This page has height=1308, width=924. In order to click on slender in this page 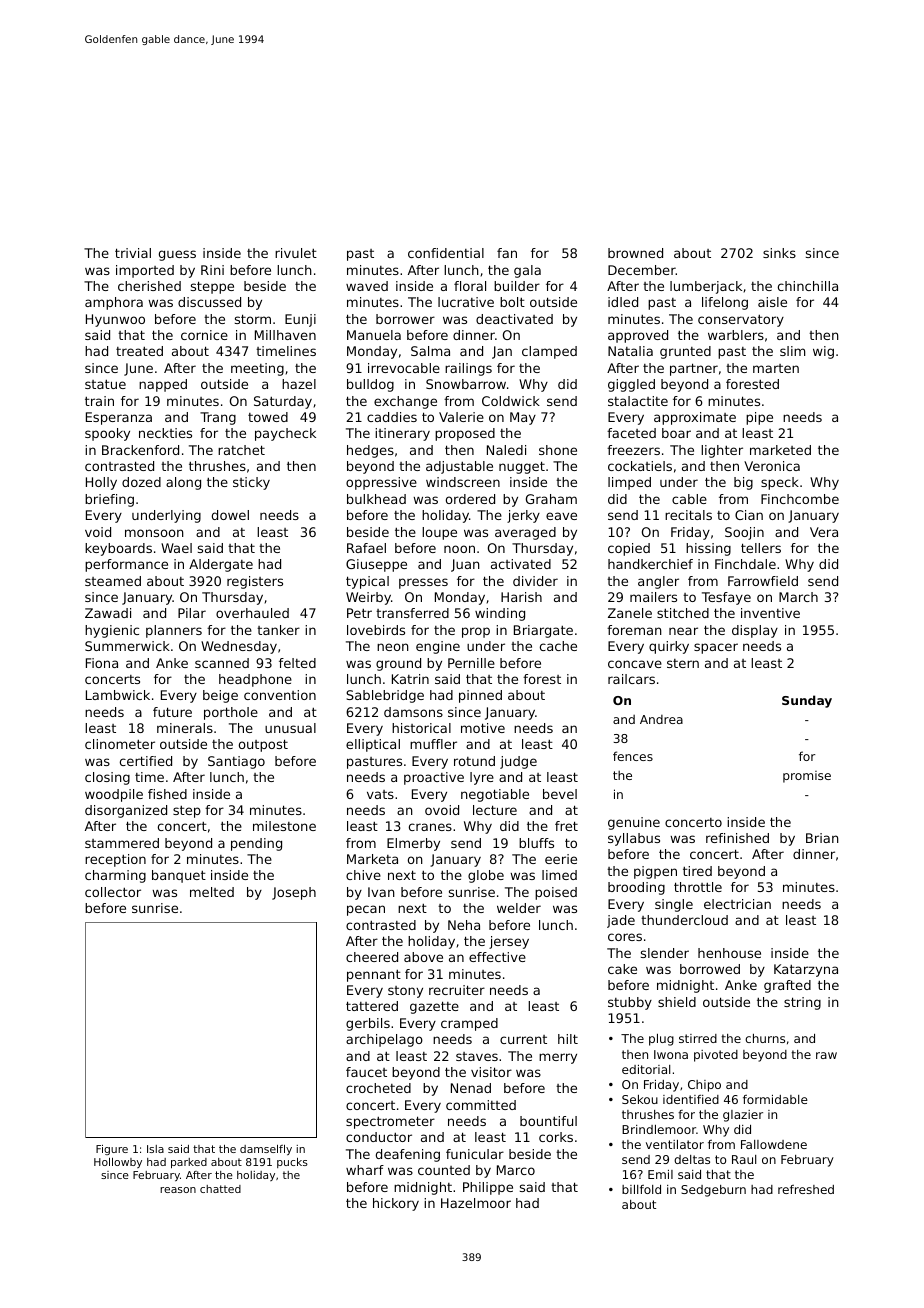, I will do `click(665, 953)`.
